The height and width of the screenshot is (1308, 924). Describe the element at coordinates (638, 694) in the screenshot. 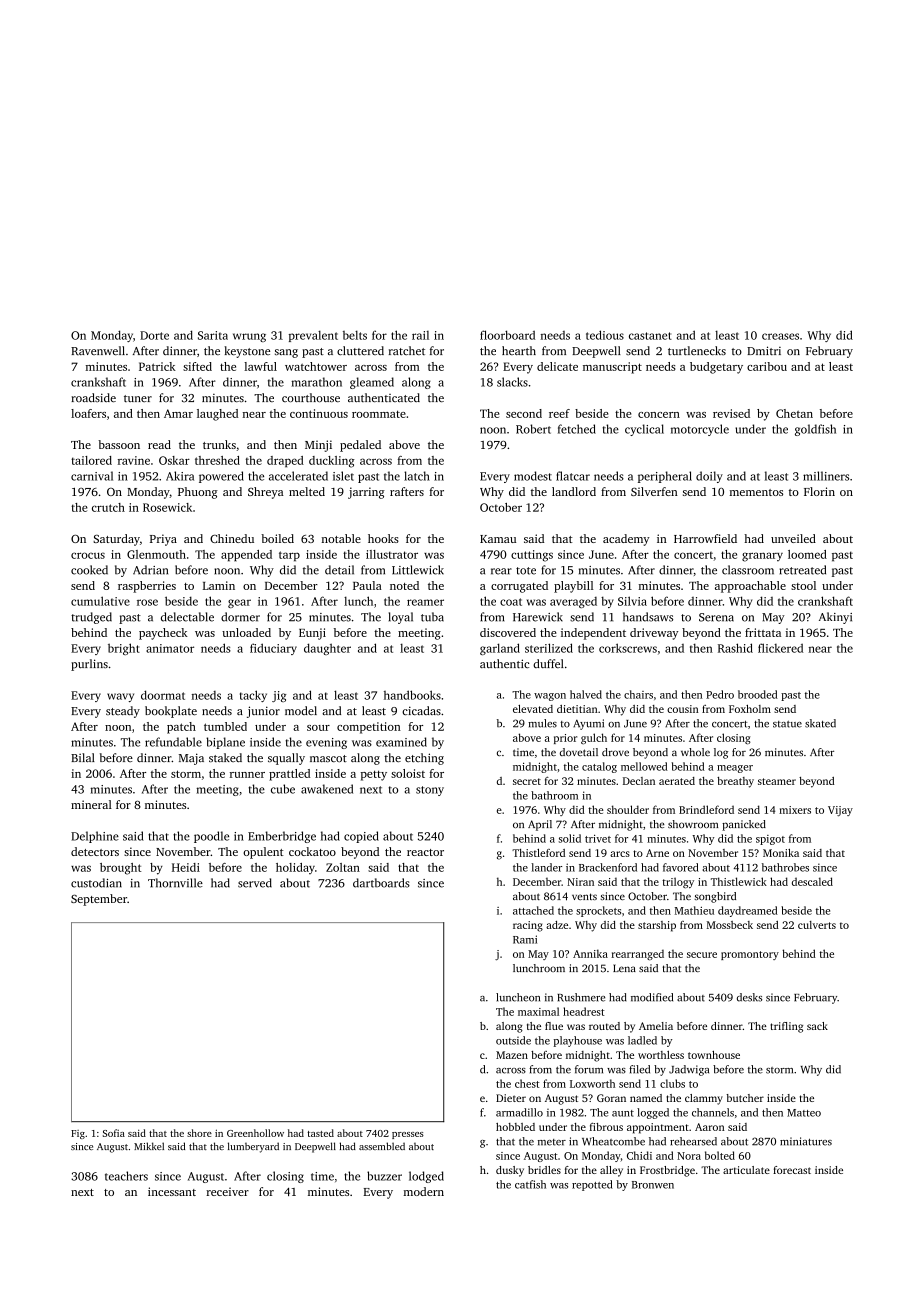

I see `chairs` at that location.
